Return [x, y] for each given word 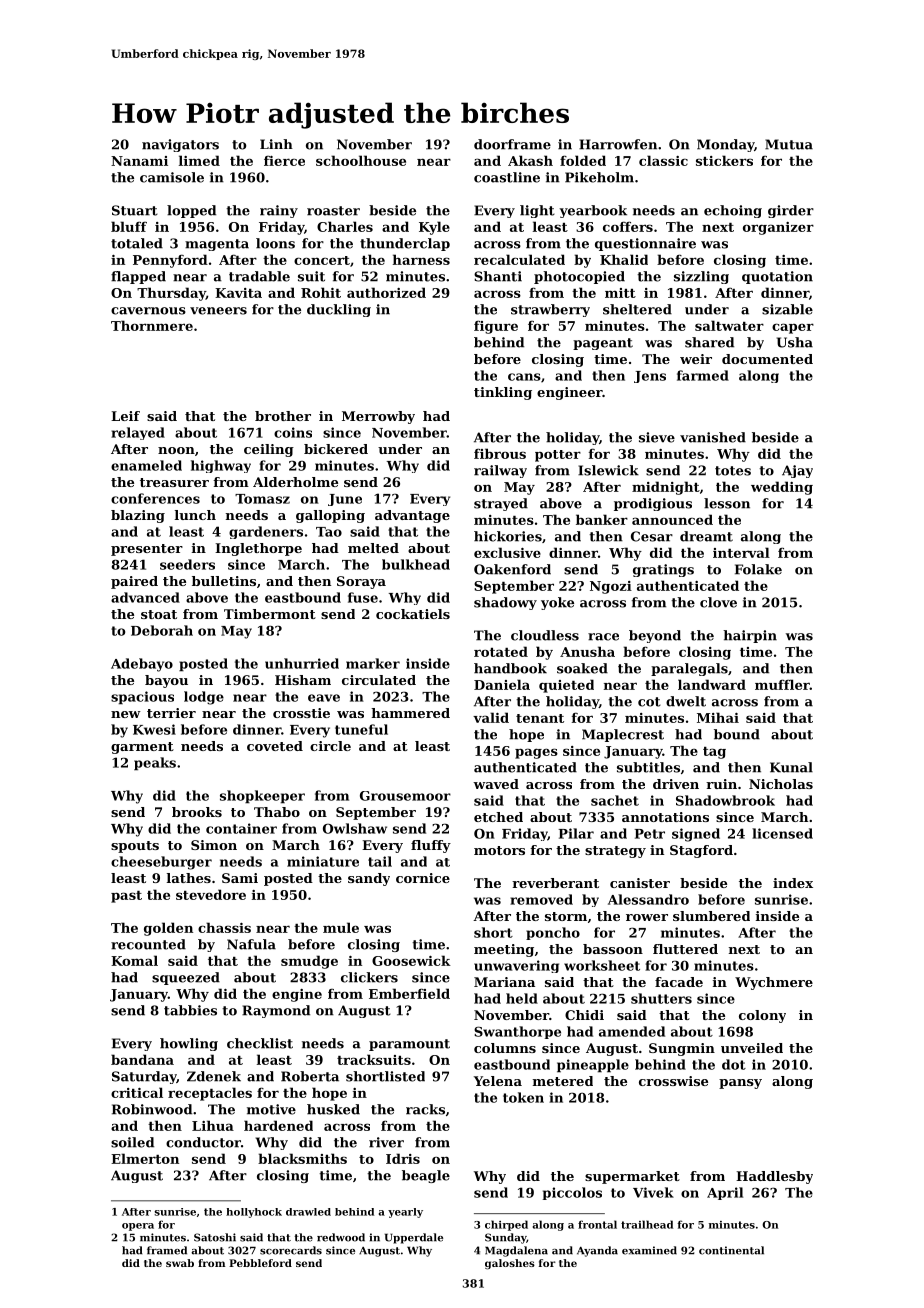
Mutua [789, 144]
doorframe [512, 144]
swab [180, 1263]
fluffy [431, 846]
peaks [155, 764]
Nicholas [781, 784]
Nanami [139, 161]
